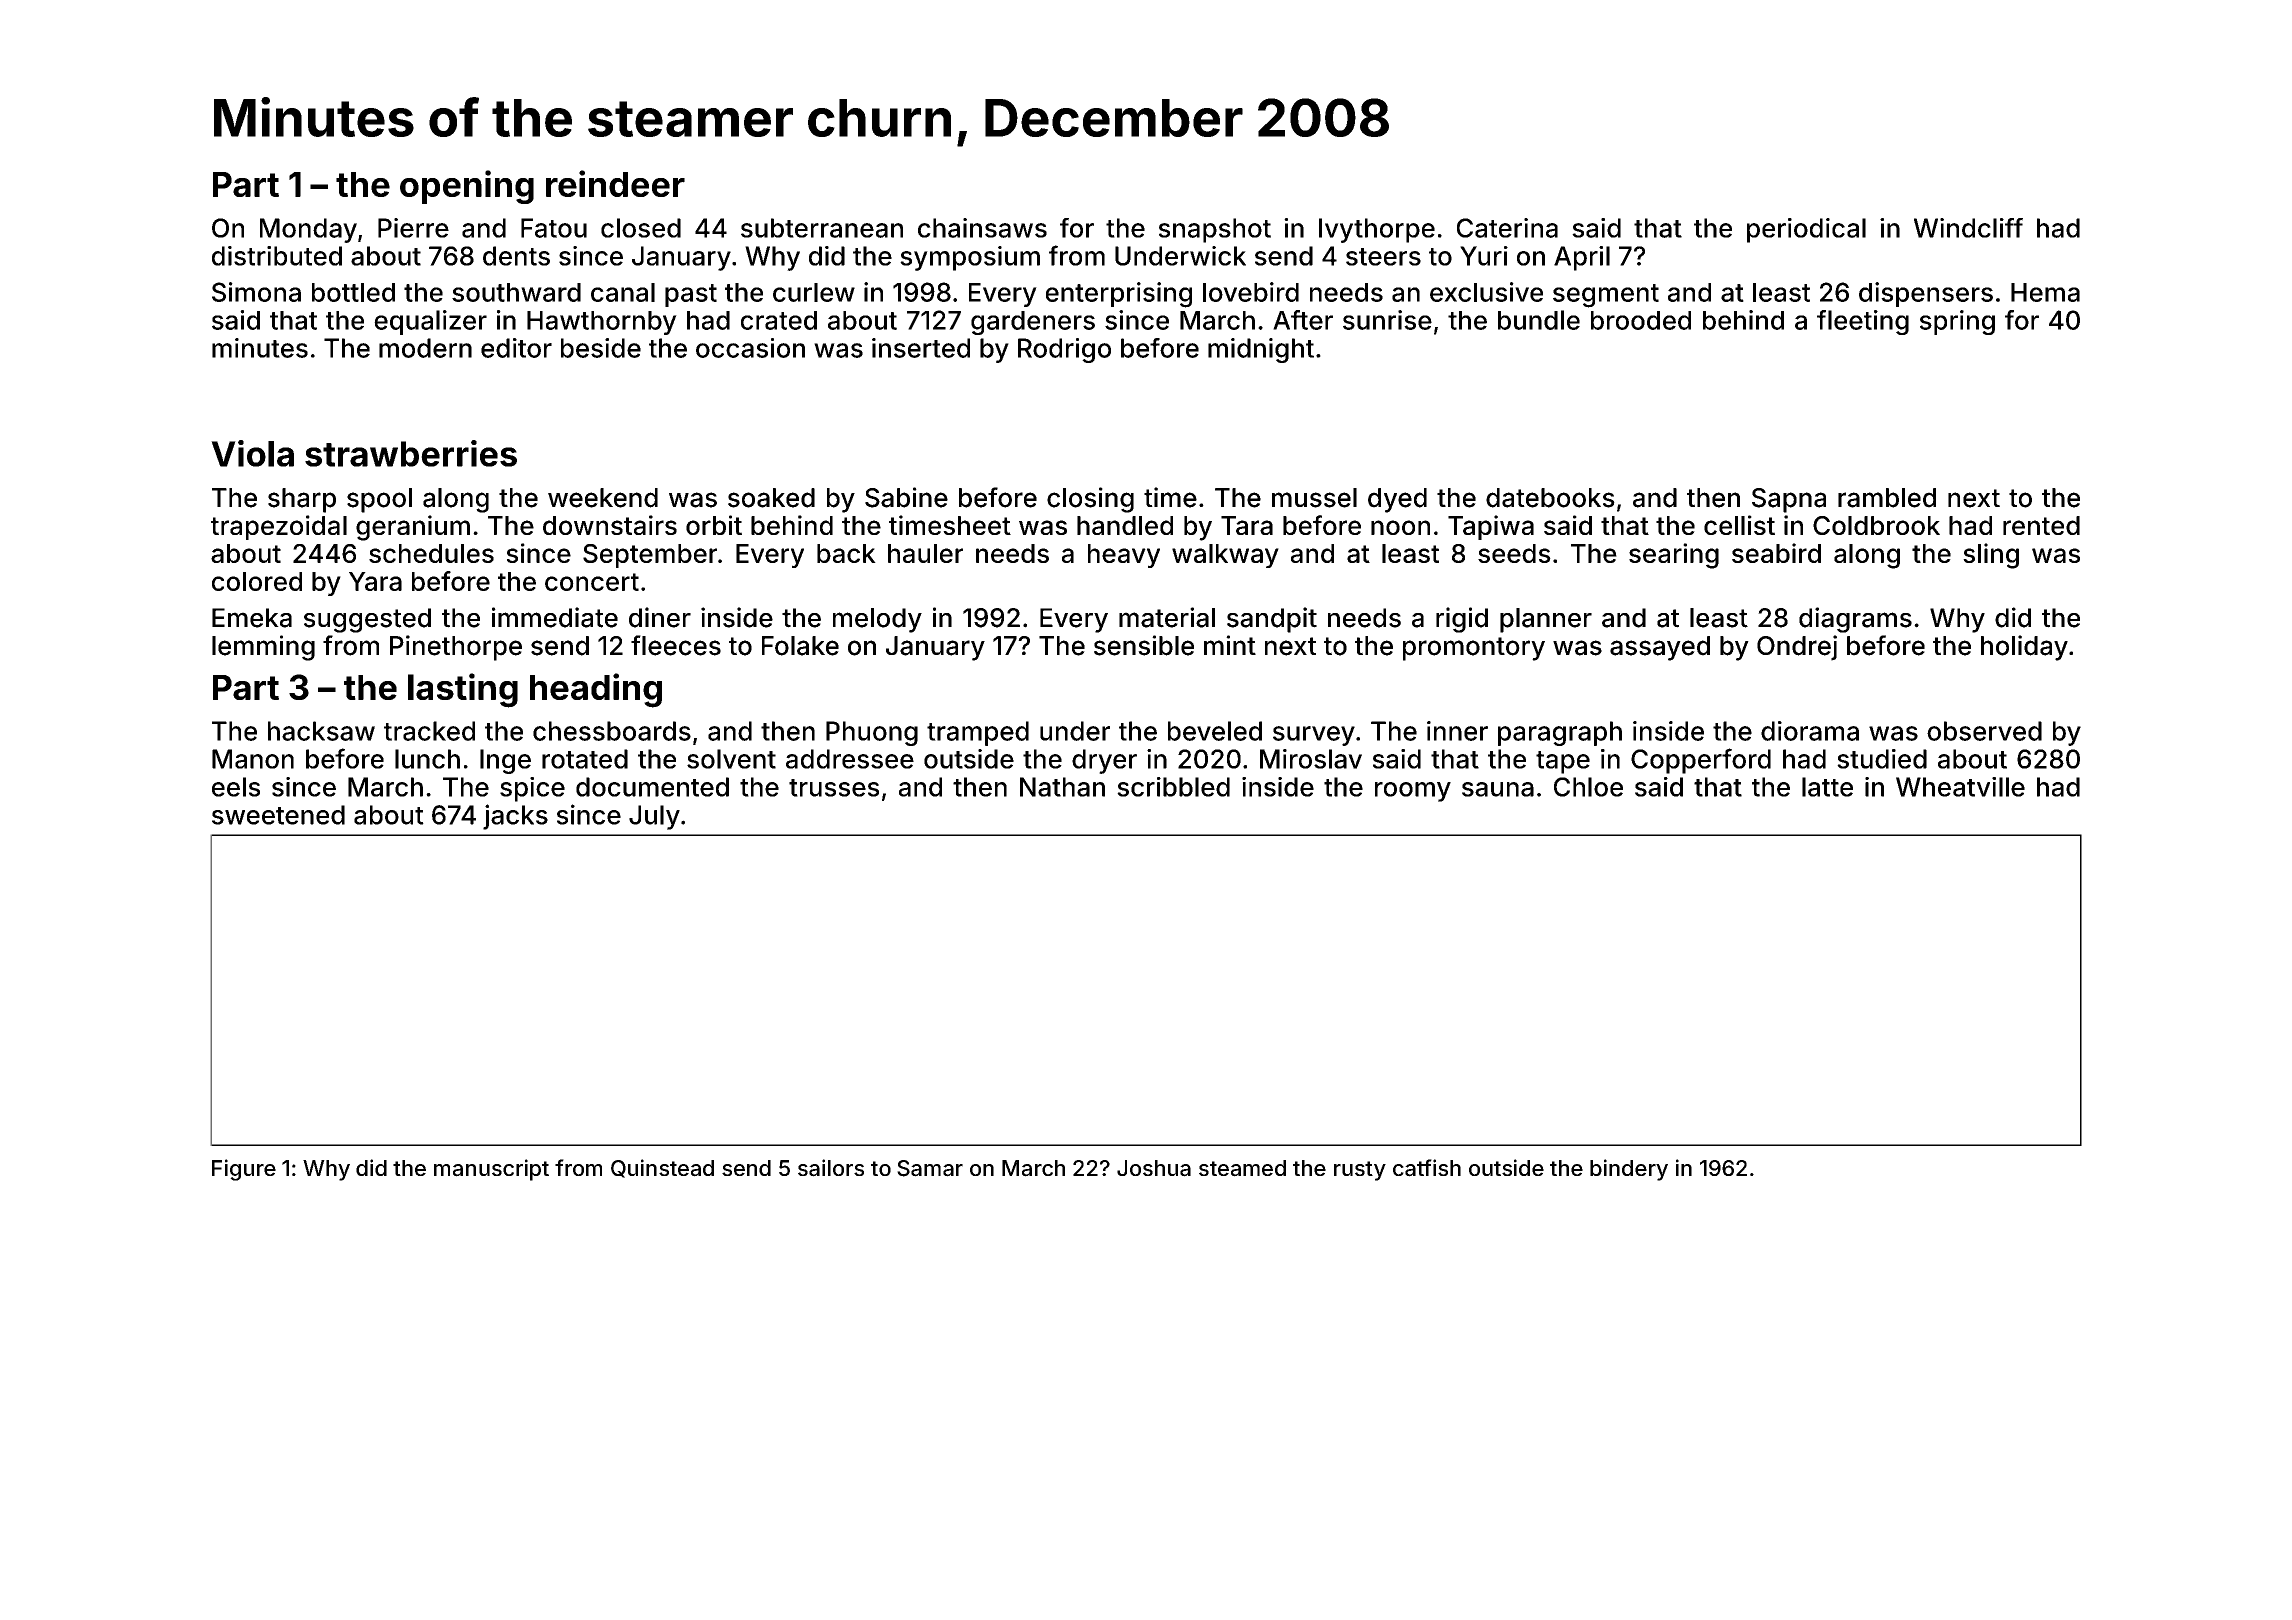  What do you see at coordinates (615, 183) in the screenshot?
I see `reindeer` at bounding box center [615, 183].
